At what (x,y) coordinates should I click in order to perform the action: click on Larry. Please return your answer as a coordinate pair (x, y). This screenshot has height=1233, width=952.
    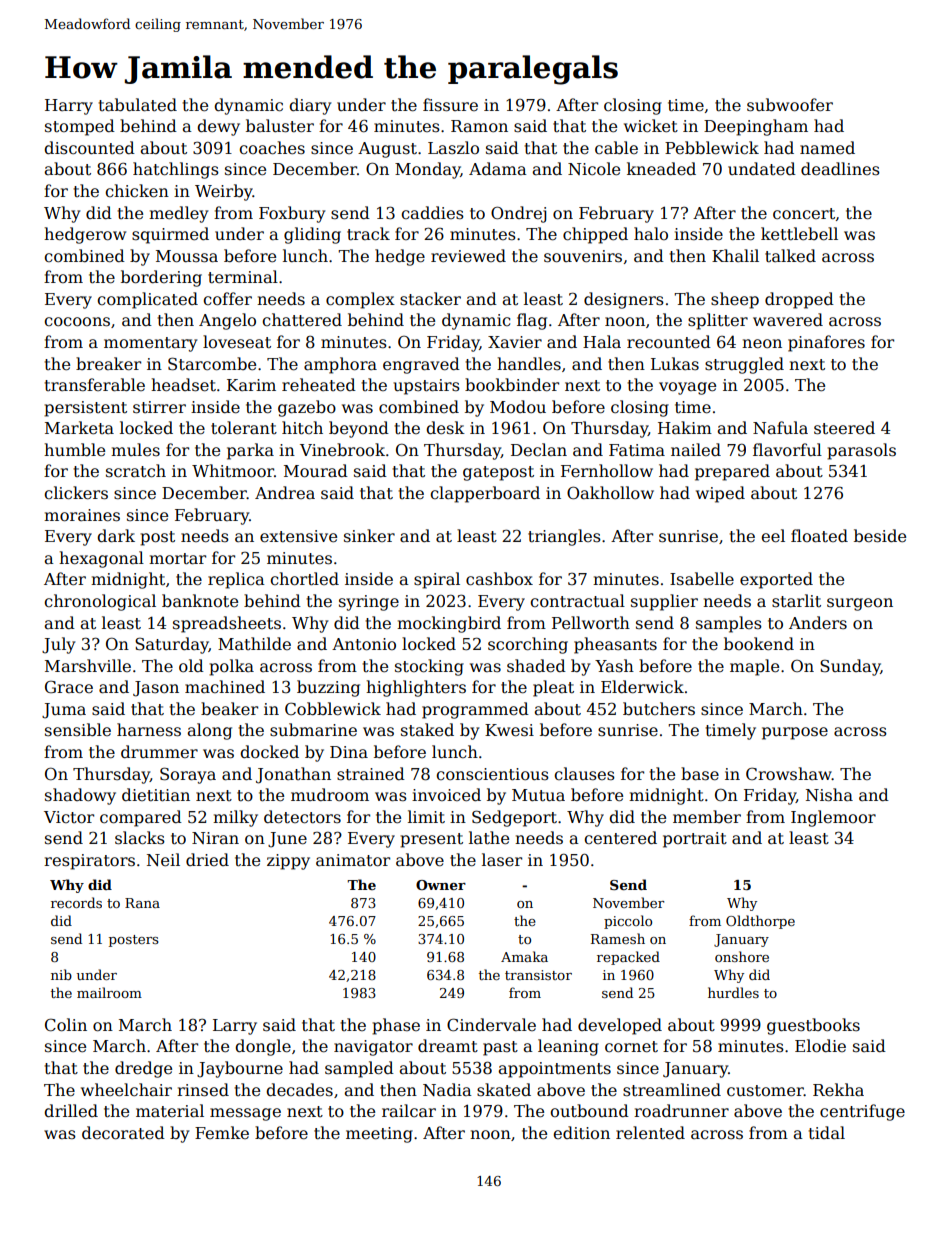
    Looking at the image, I should click on (235, 1027).
